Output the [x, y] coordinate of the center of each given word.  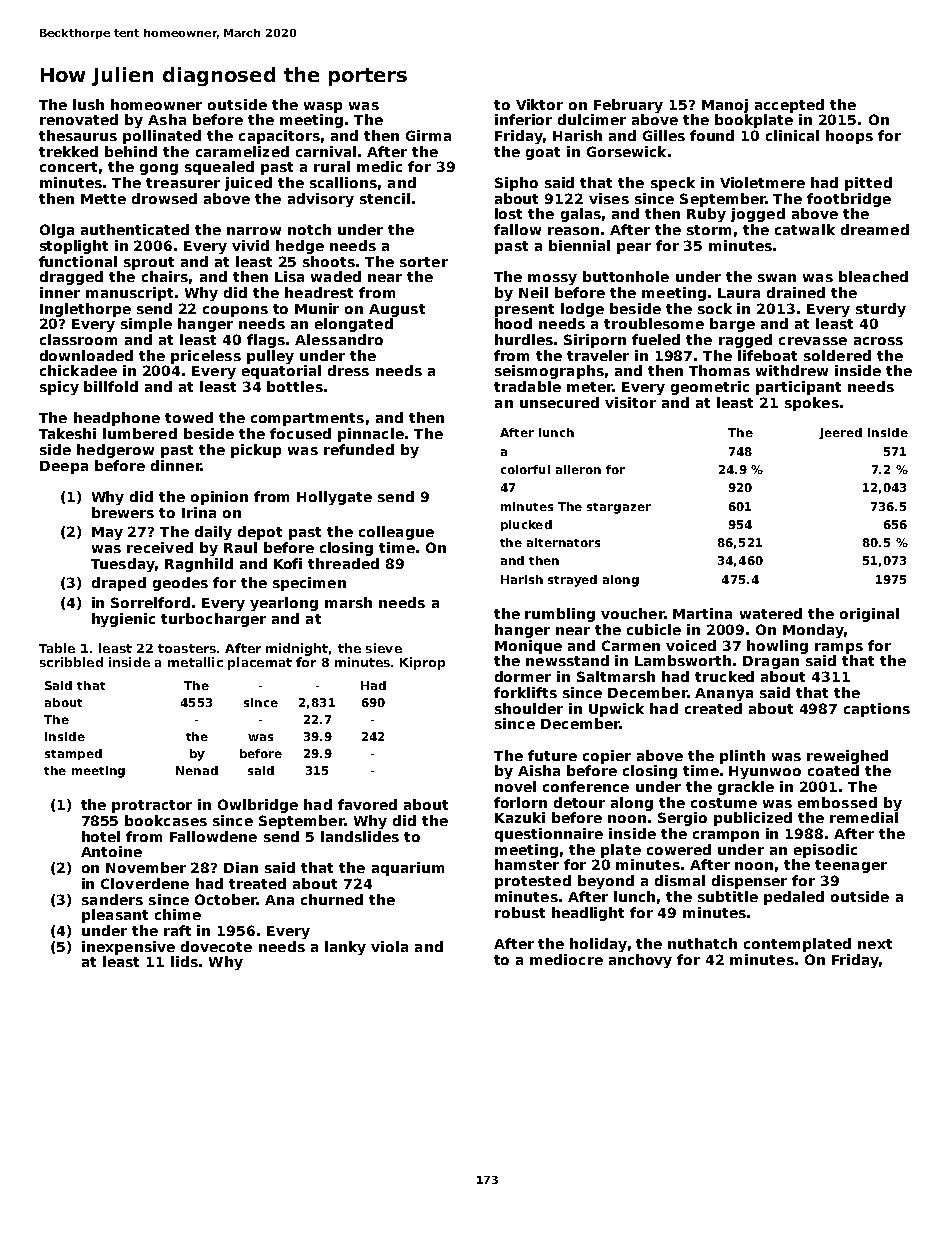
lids [184, 961]
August [397, 310]
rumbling [560, 615]
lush [88, 104]
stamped [73, 754]
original [869, 615]
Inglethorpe [85, 310]
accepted [789, 106]
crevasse [813, 341]
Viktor [539, 104]
